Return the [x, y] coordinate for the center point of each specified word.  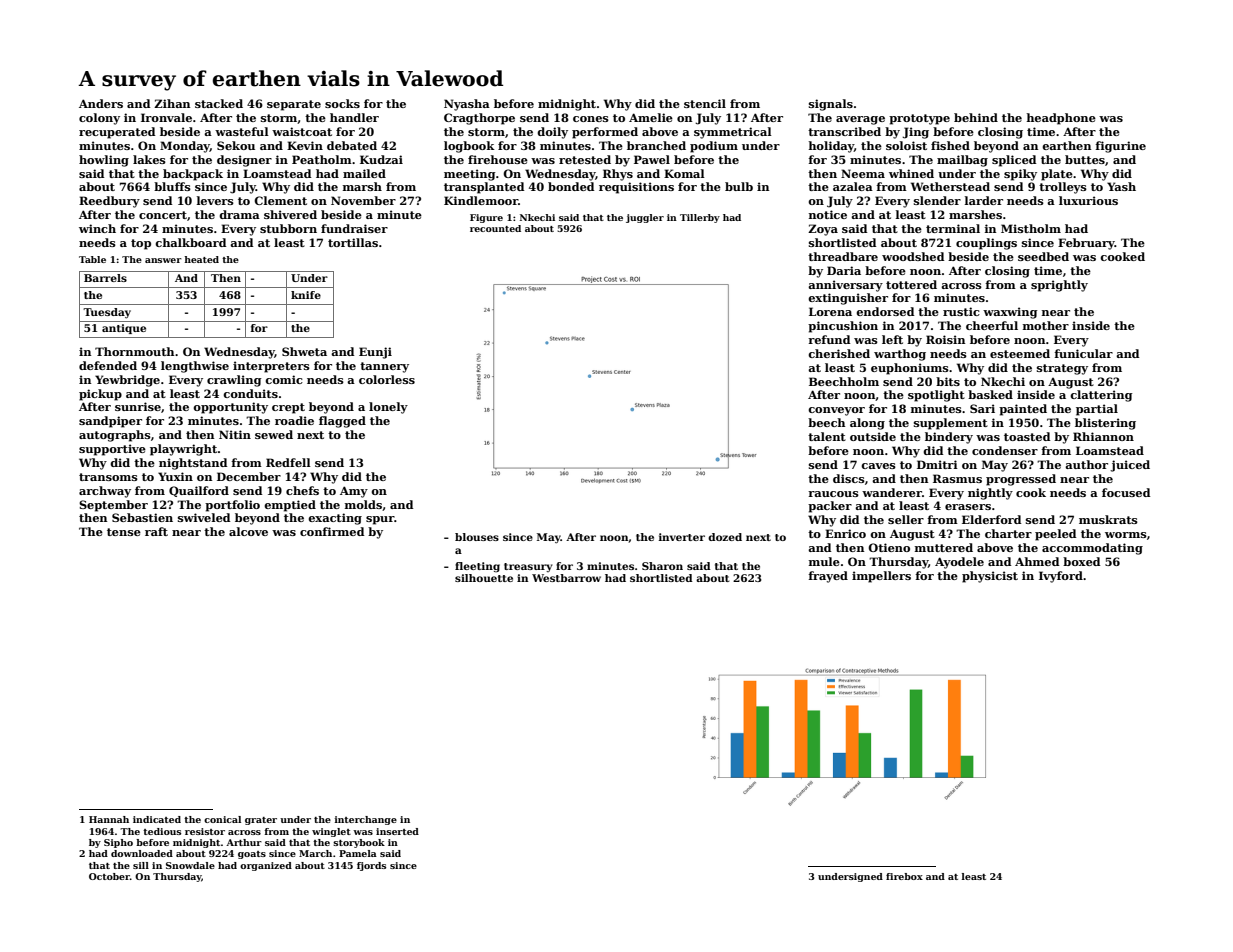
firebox [904, 876]
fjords [371, 866]
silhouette [484, 578]
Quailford [199, 491]
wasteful [242, 131]
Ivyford [1061, 577]
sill [141, 865]
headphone [1061, 119]
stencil [705, 103]
